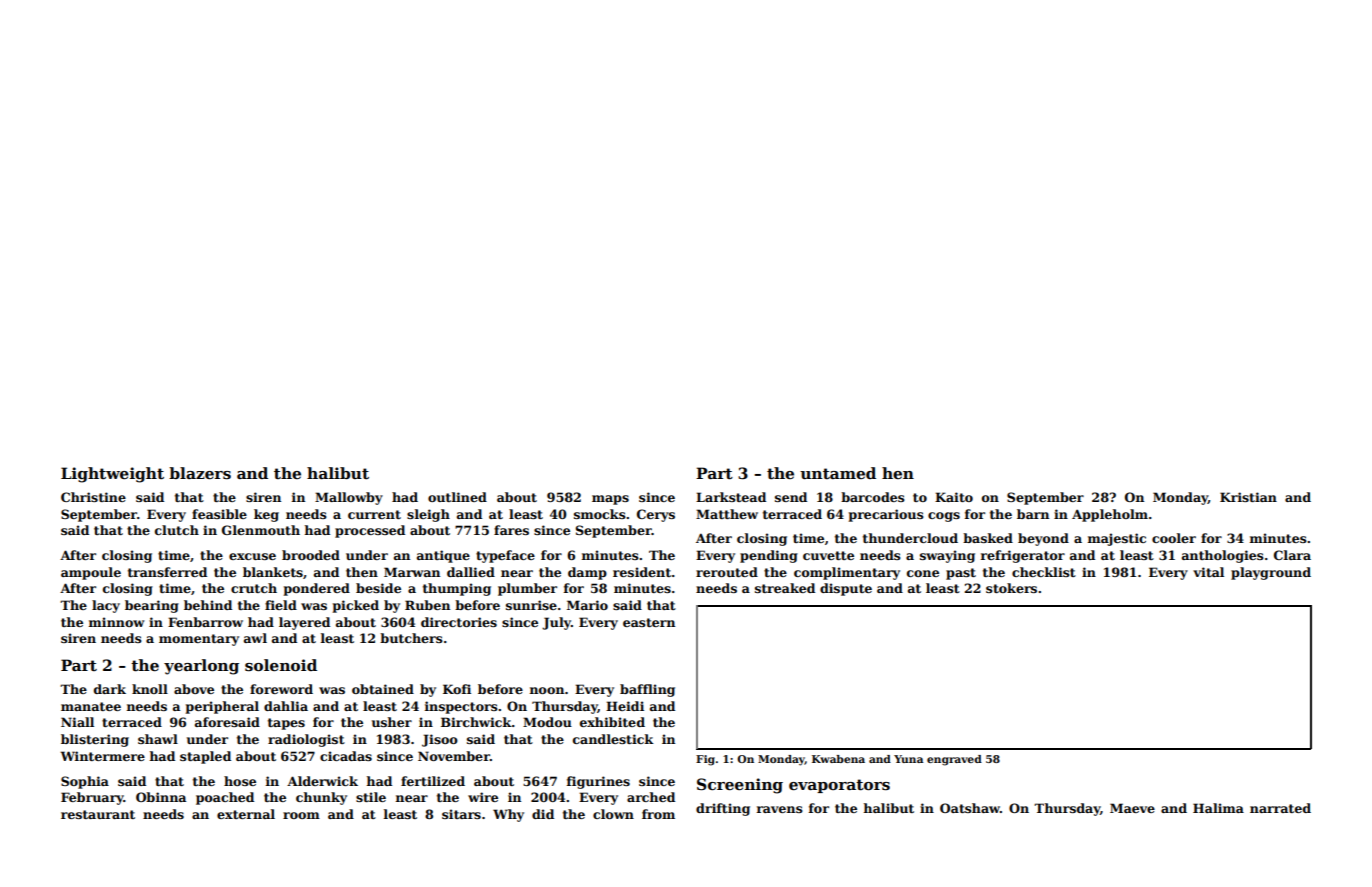  What do you see at coordinates (281, 689) in the image?
I see `foreword` at bounding box center [281, 689].
